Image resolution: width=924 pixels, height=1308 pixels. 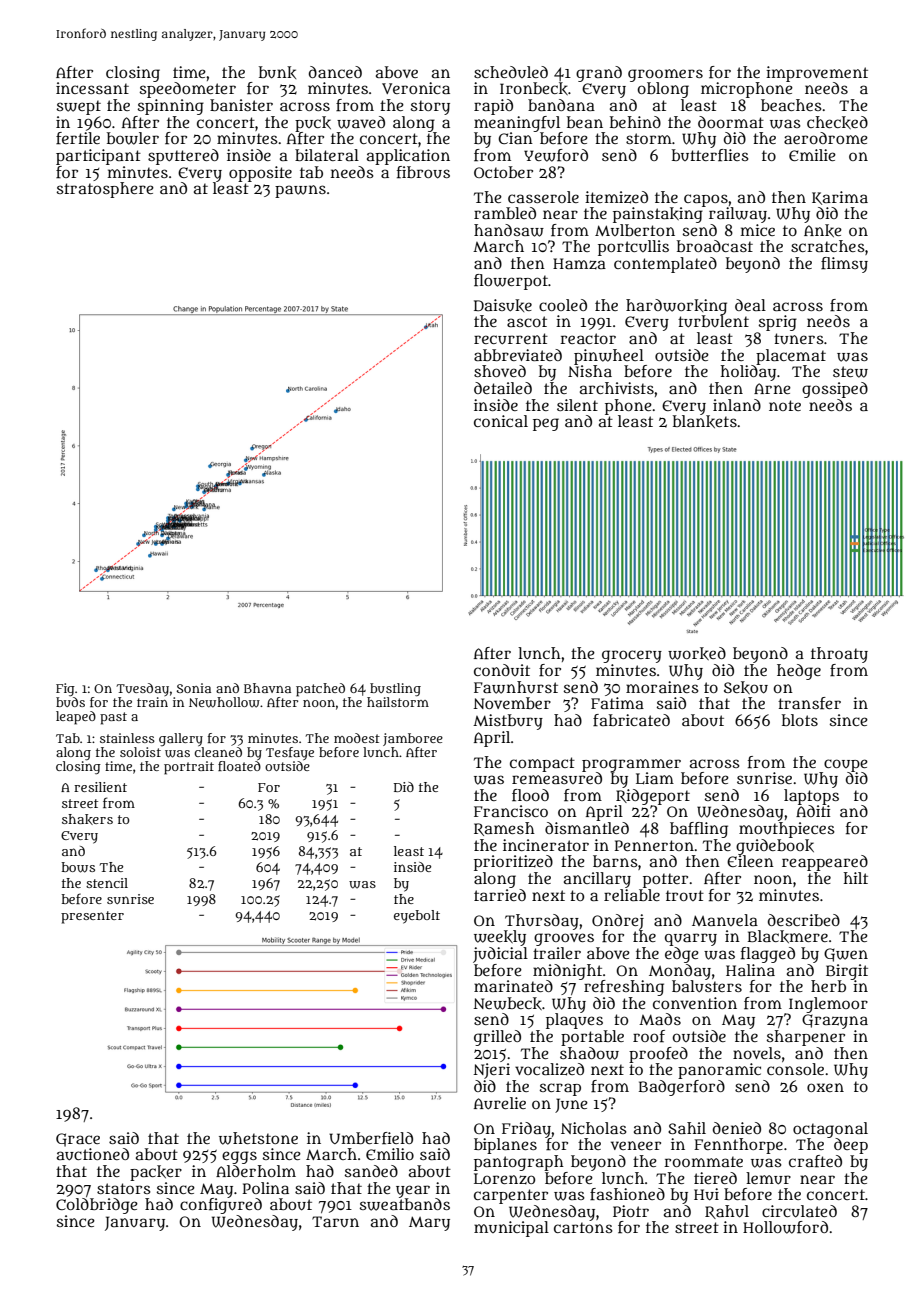 What do you see at coordinates (665, 75) in the image?
I see `groomers` at bounding box center [665, 75].
